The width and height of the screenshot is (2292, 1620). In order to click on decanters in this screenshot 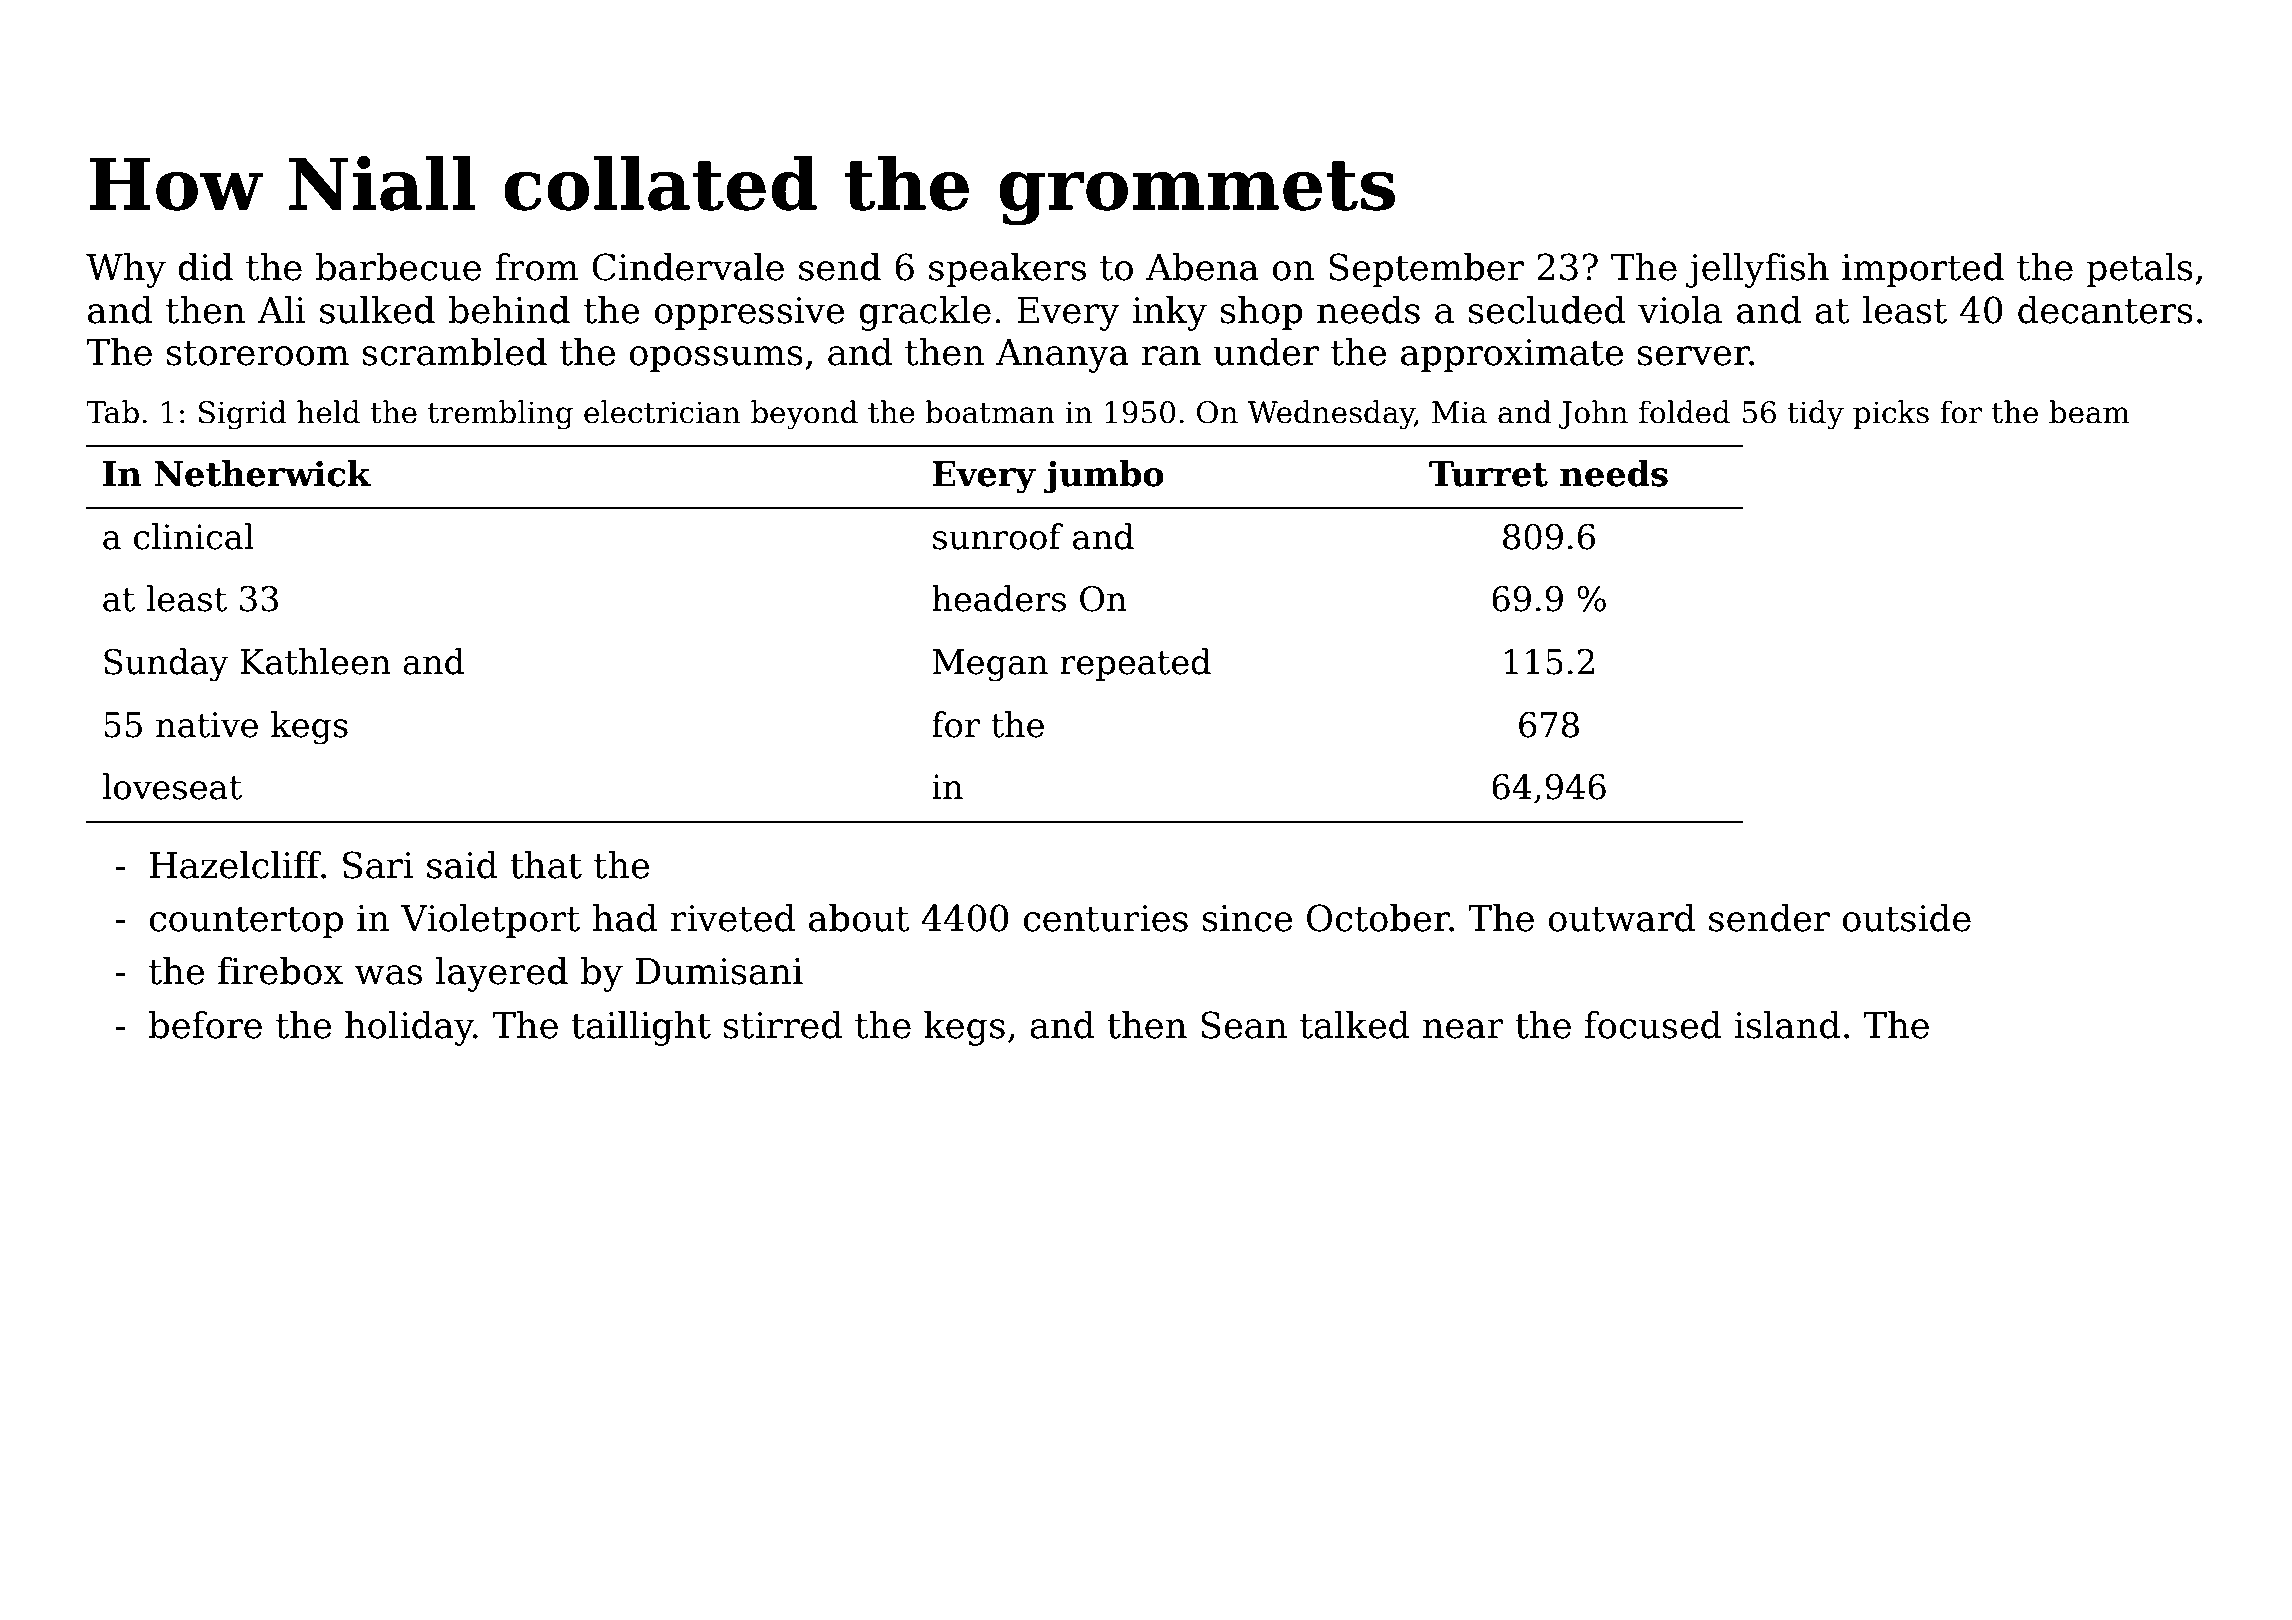, I will do `click(2105, 310)`.
